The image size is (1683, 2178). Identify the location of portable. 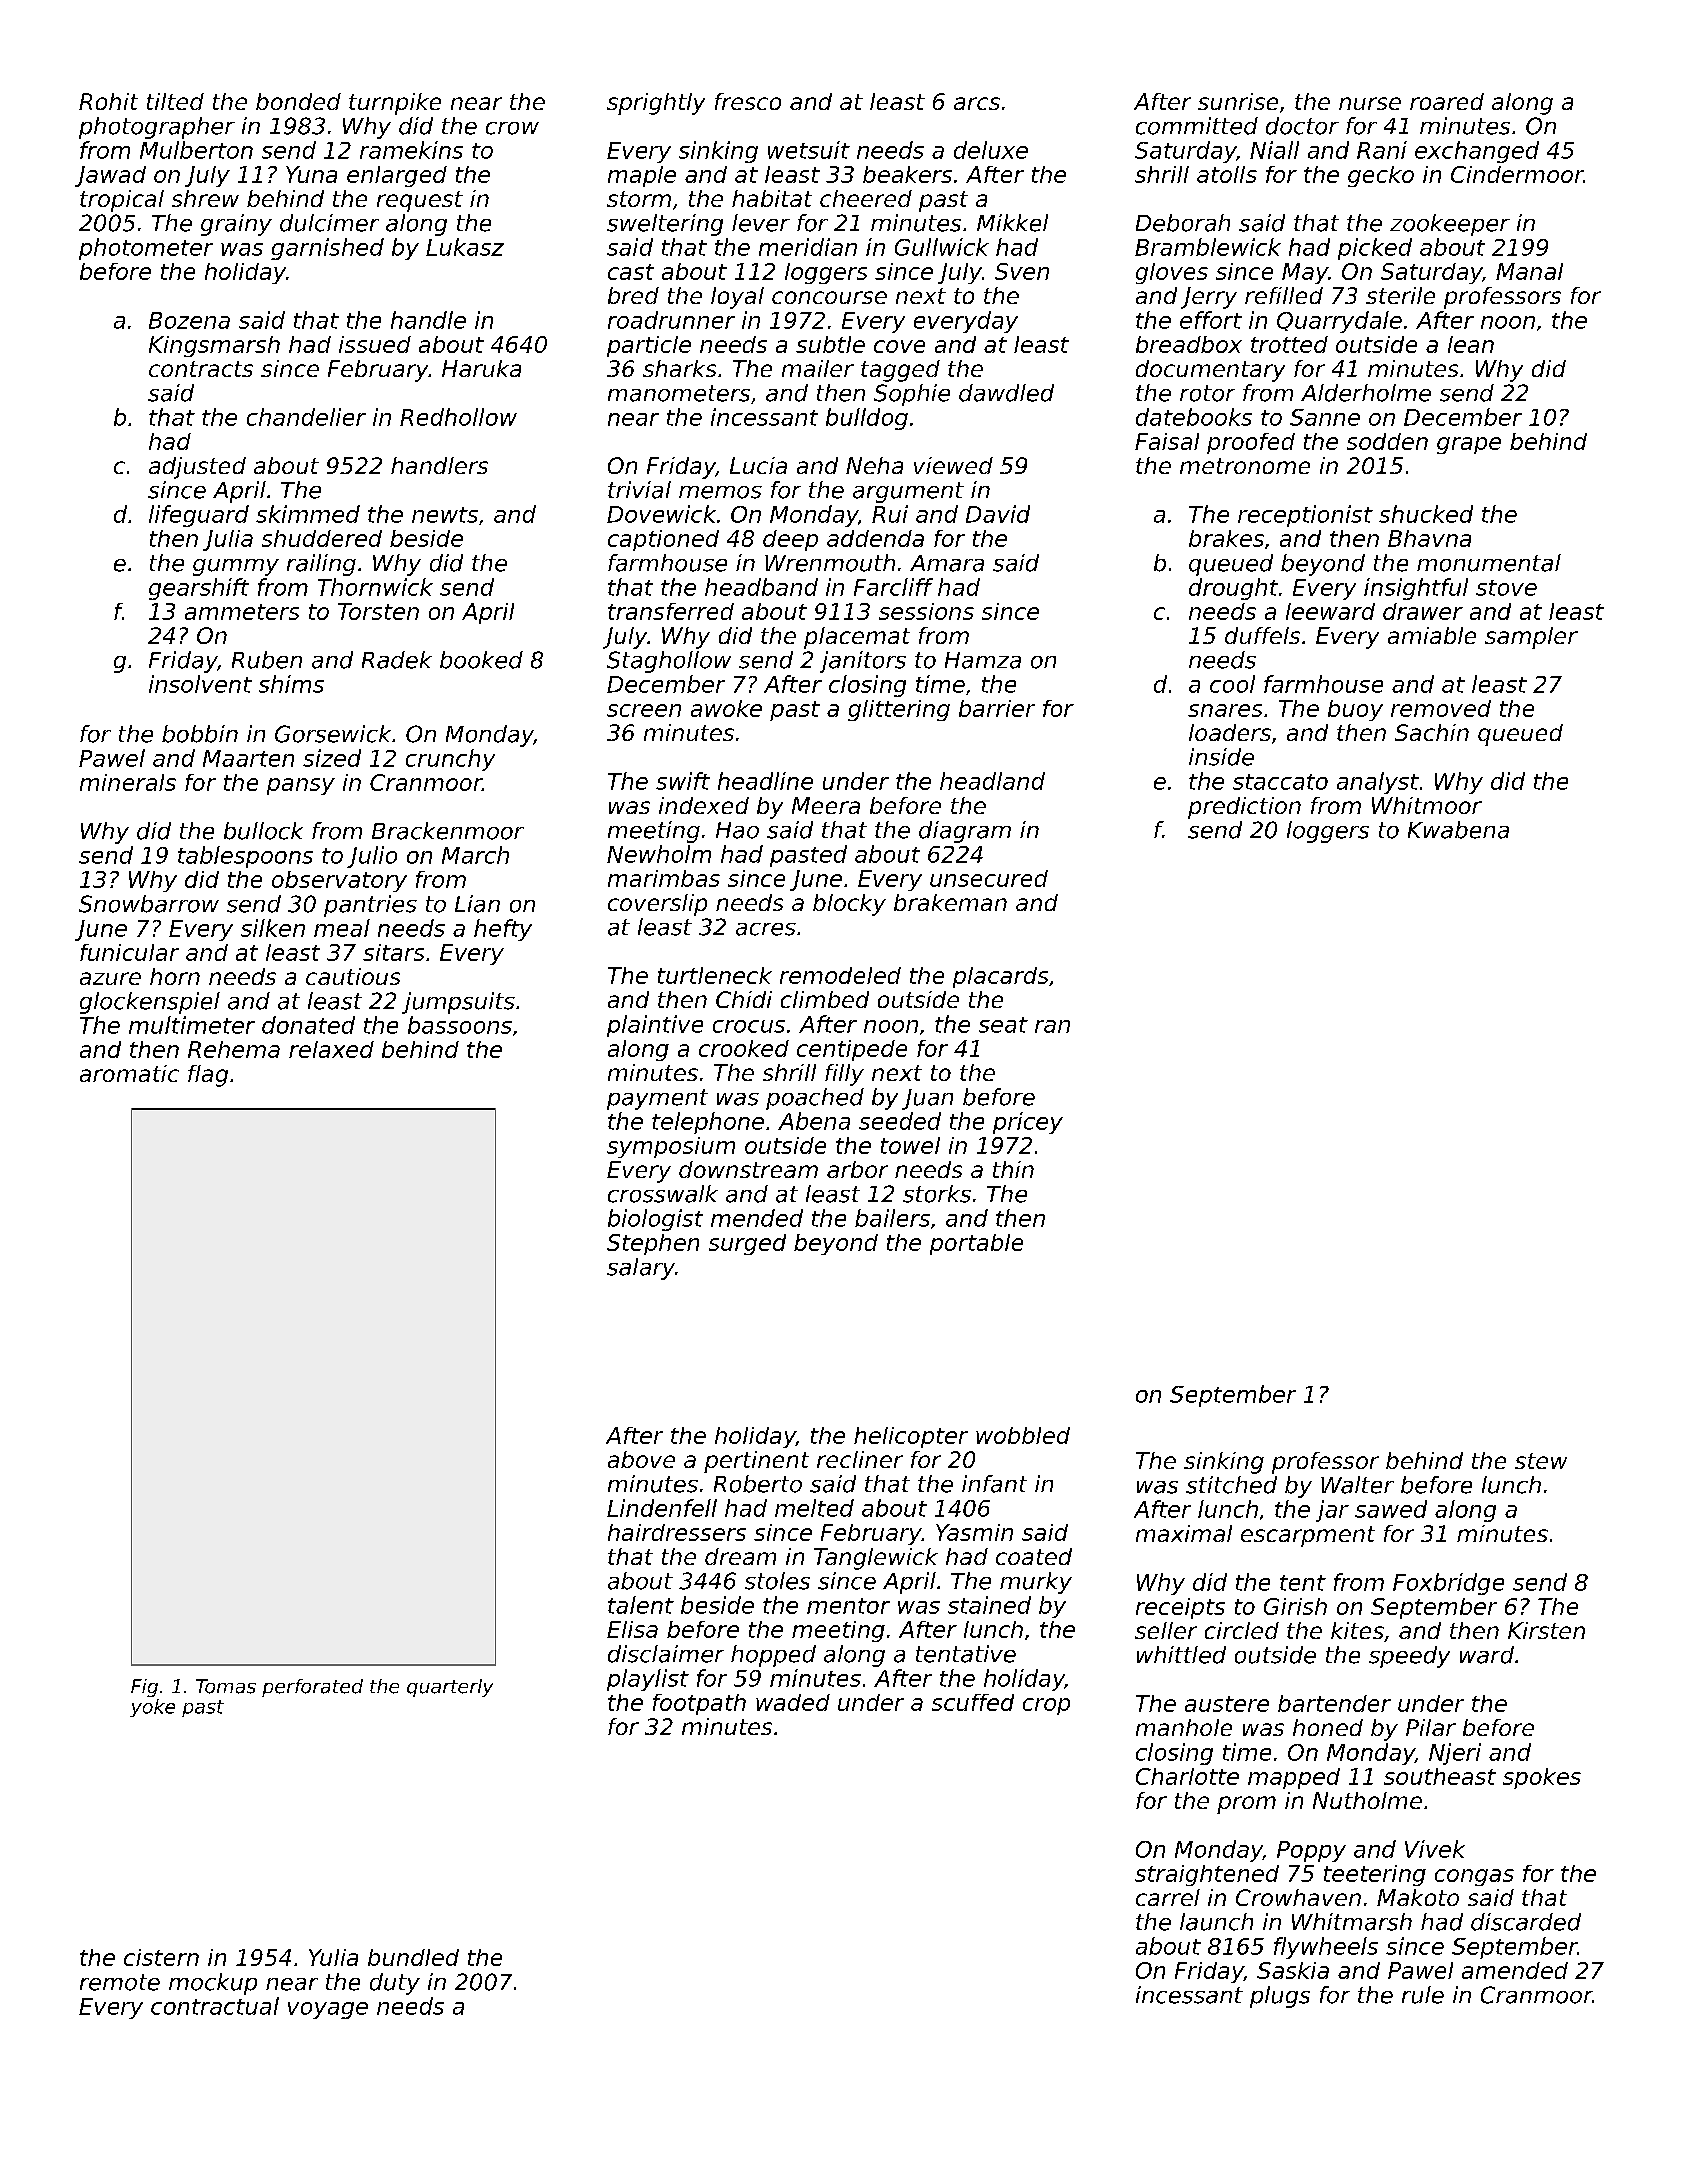
(976, 1244).
